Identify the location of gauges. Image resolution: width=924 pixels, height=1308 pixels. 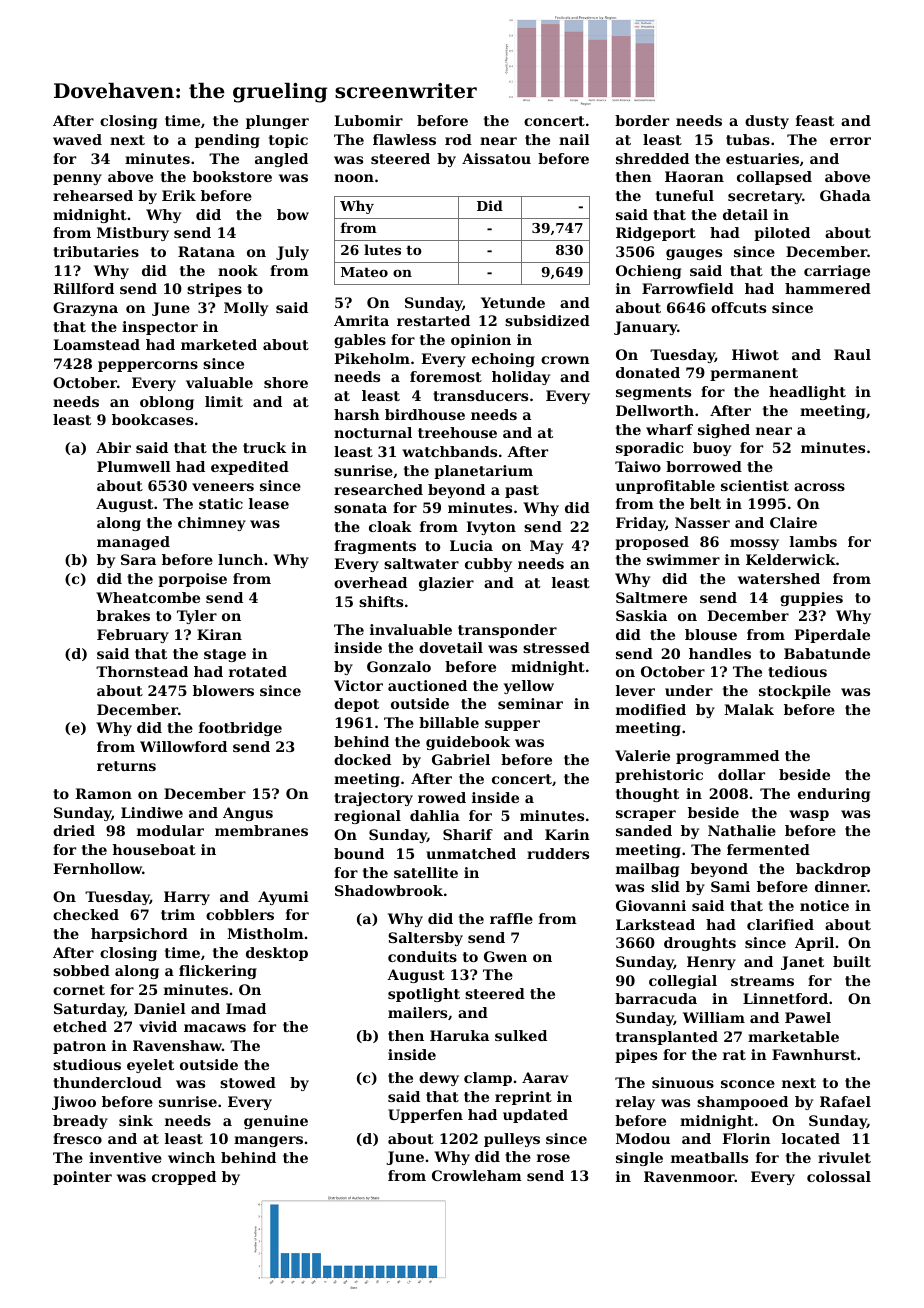
(694, 254).
